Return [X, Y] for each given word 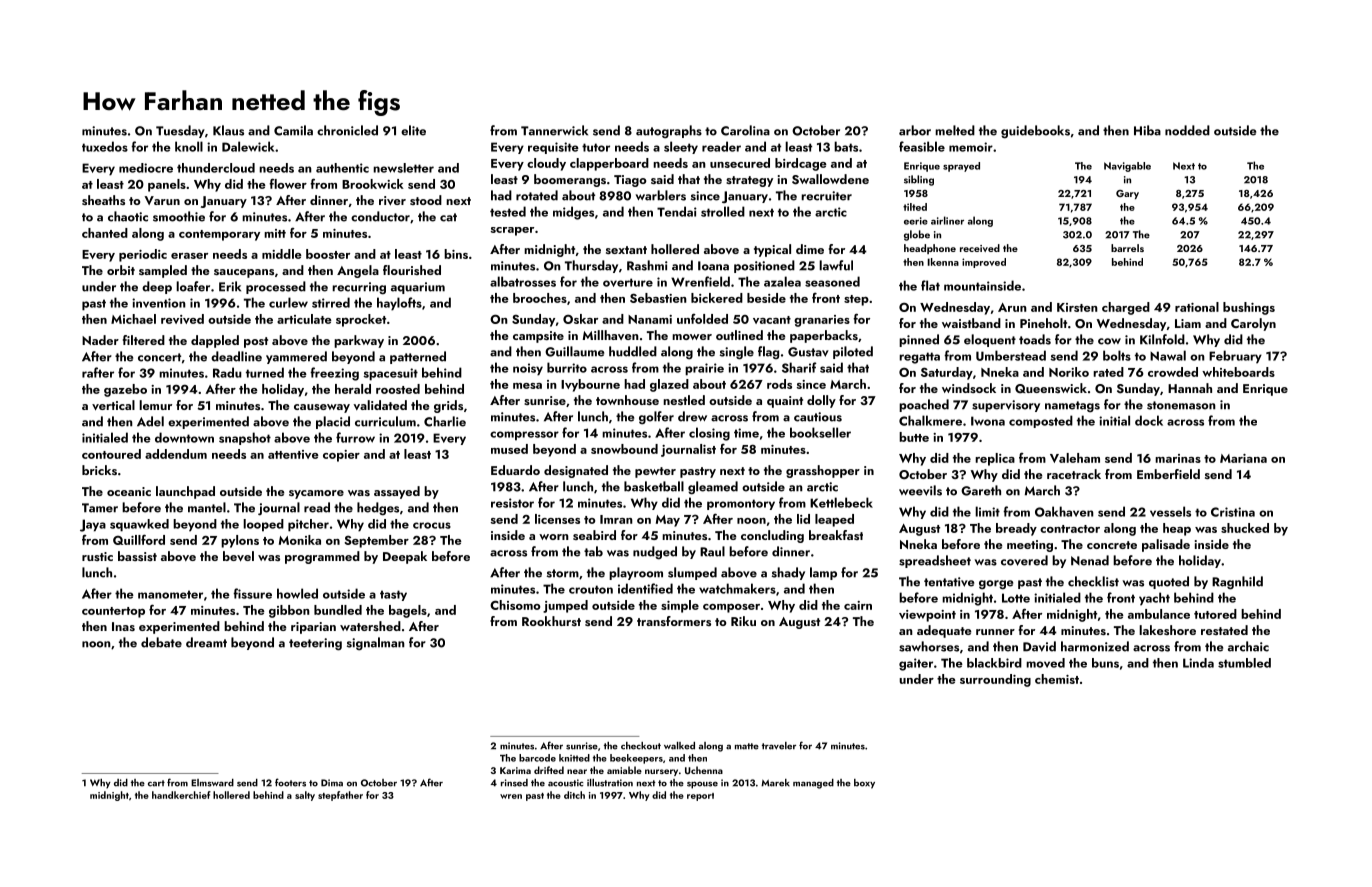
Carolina [745, 130]
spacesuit [390, 374]
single [737, 353]
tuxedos [105, 146]
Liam [1188, 323]
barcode [537, 758]
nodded [1187, 130]
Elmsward [212, 783]
